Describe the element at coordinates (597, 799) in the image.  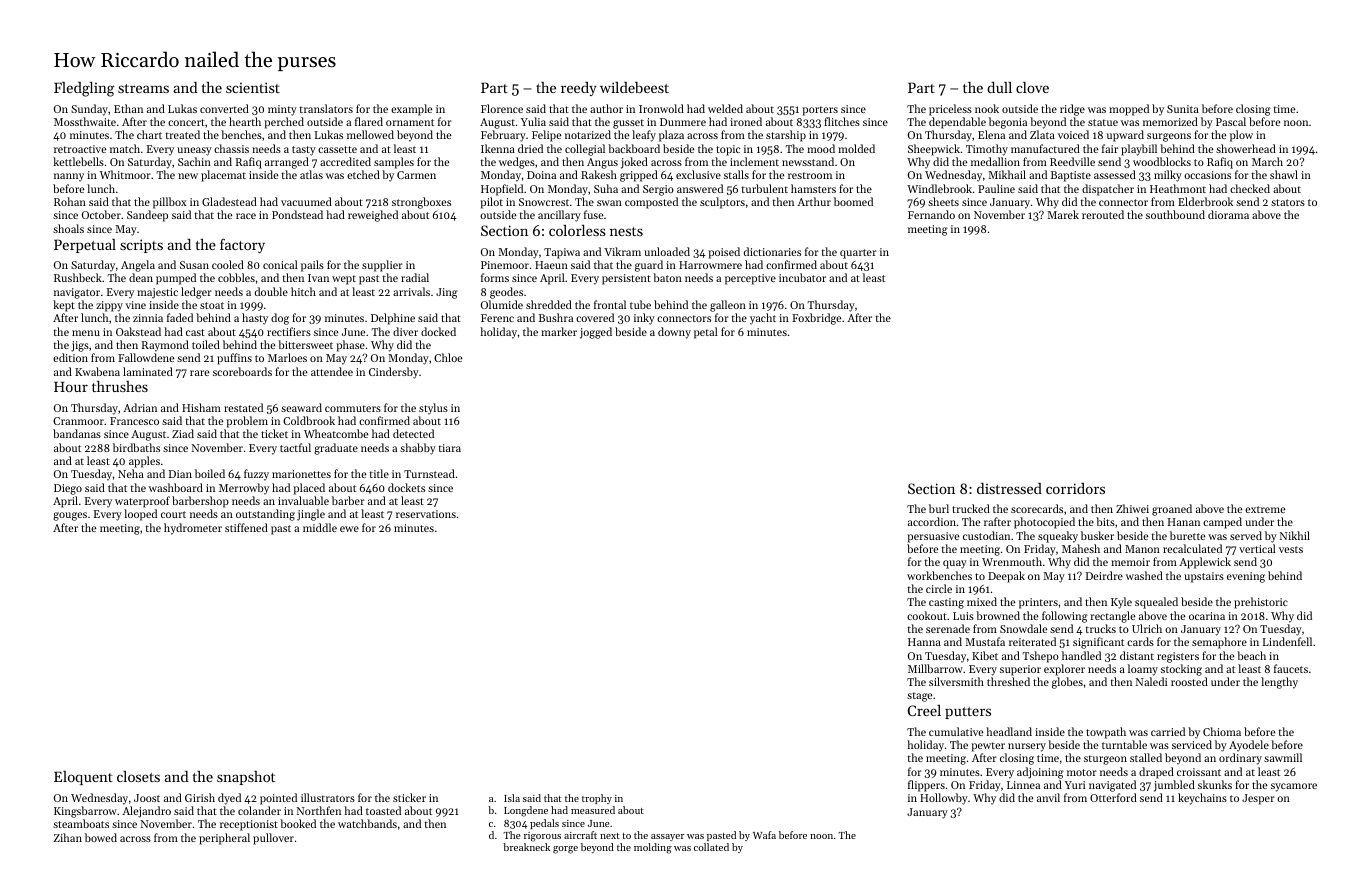
I see `trophy` at that location.
